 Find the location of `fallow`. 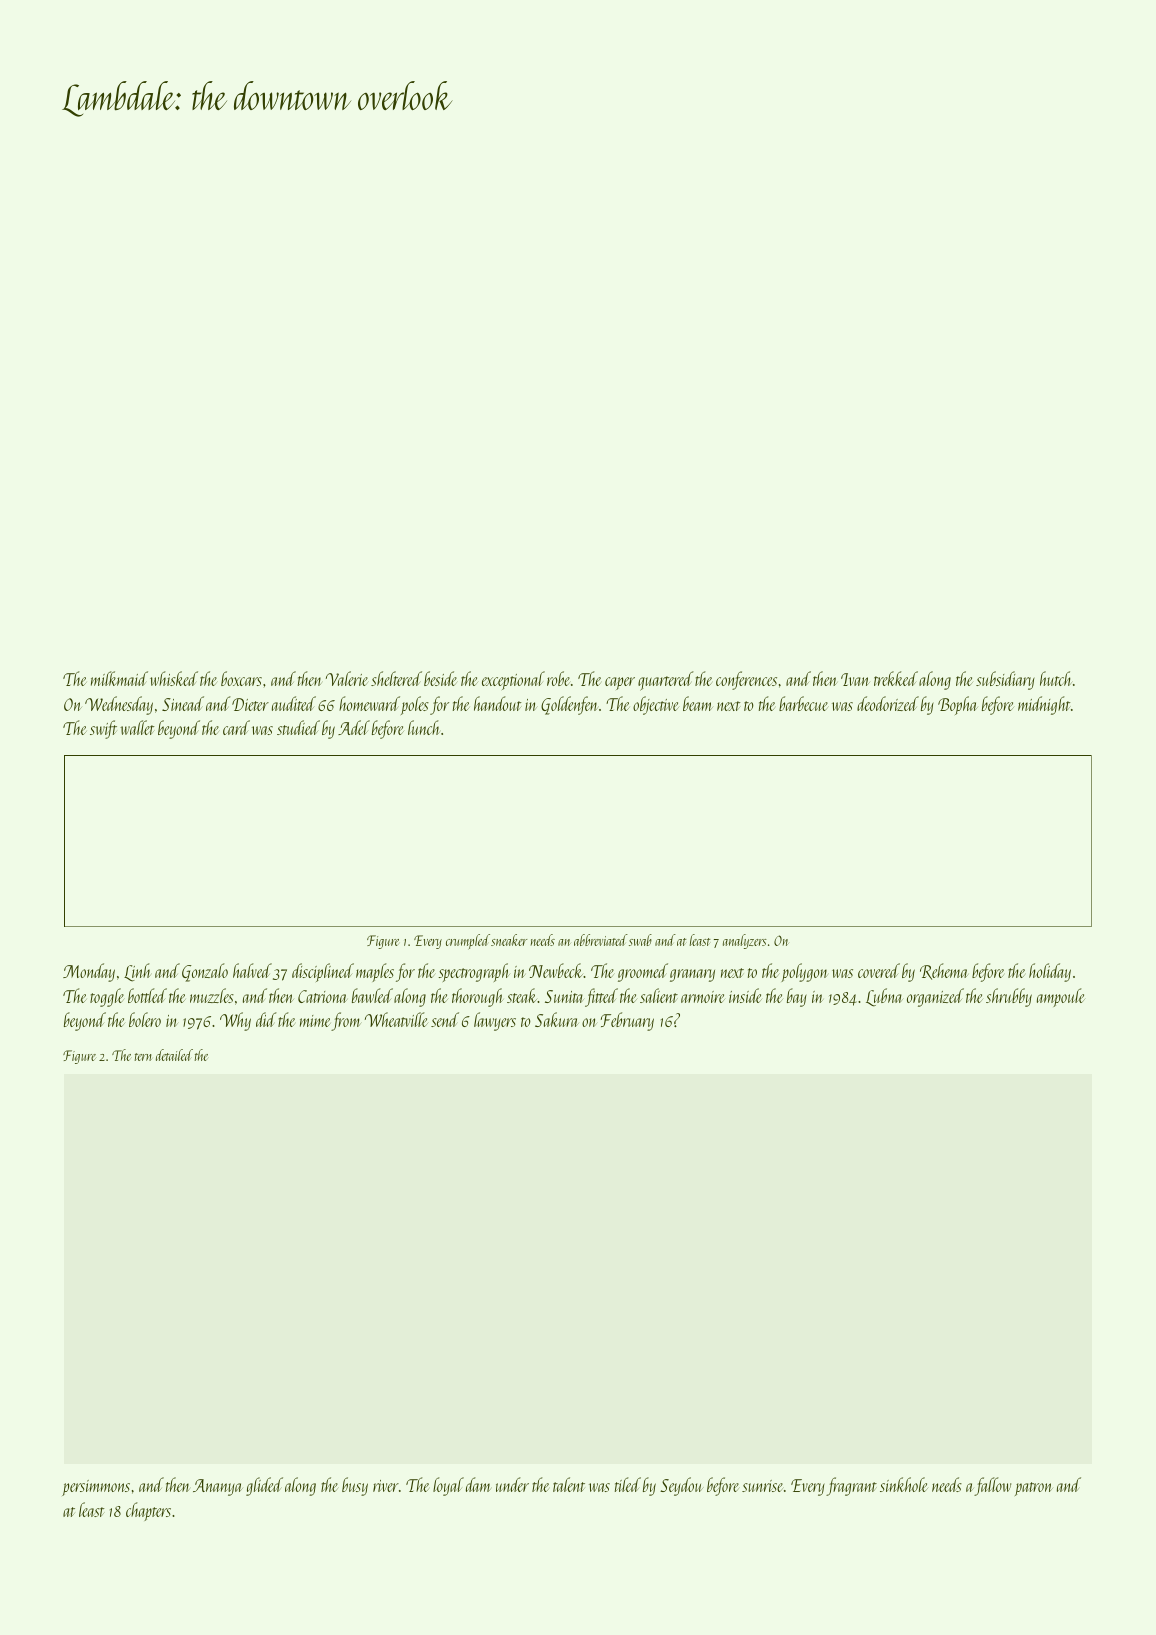

fallow is located at coordinates (993, 1486).
